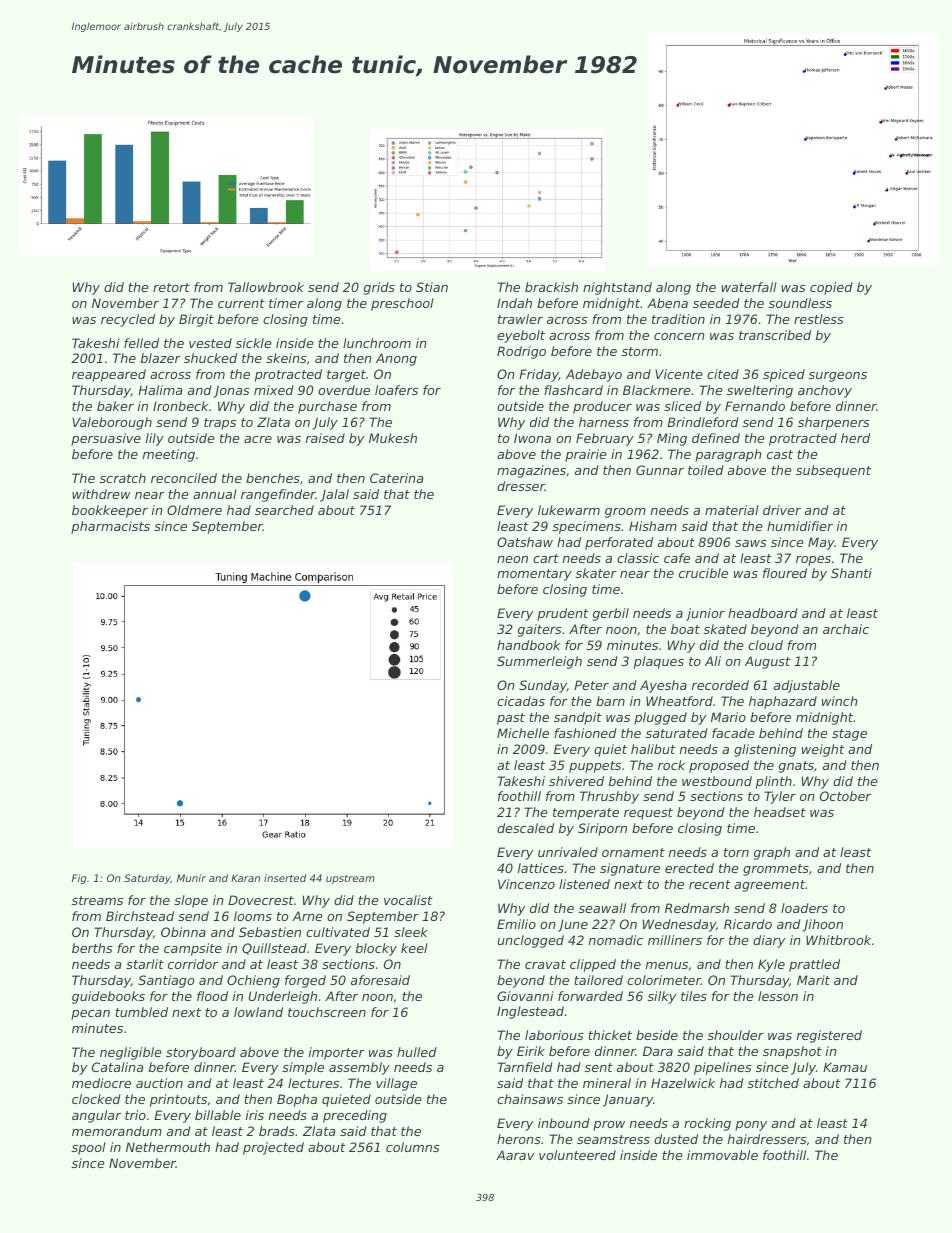 The width and height of the screenshot is (952, 1233). Describe the element at coordinates (350, 879) in the screenshot. I see `upstream` at that location.
